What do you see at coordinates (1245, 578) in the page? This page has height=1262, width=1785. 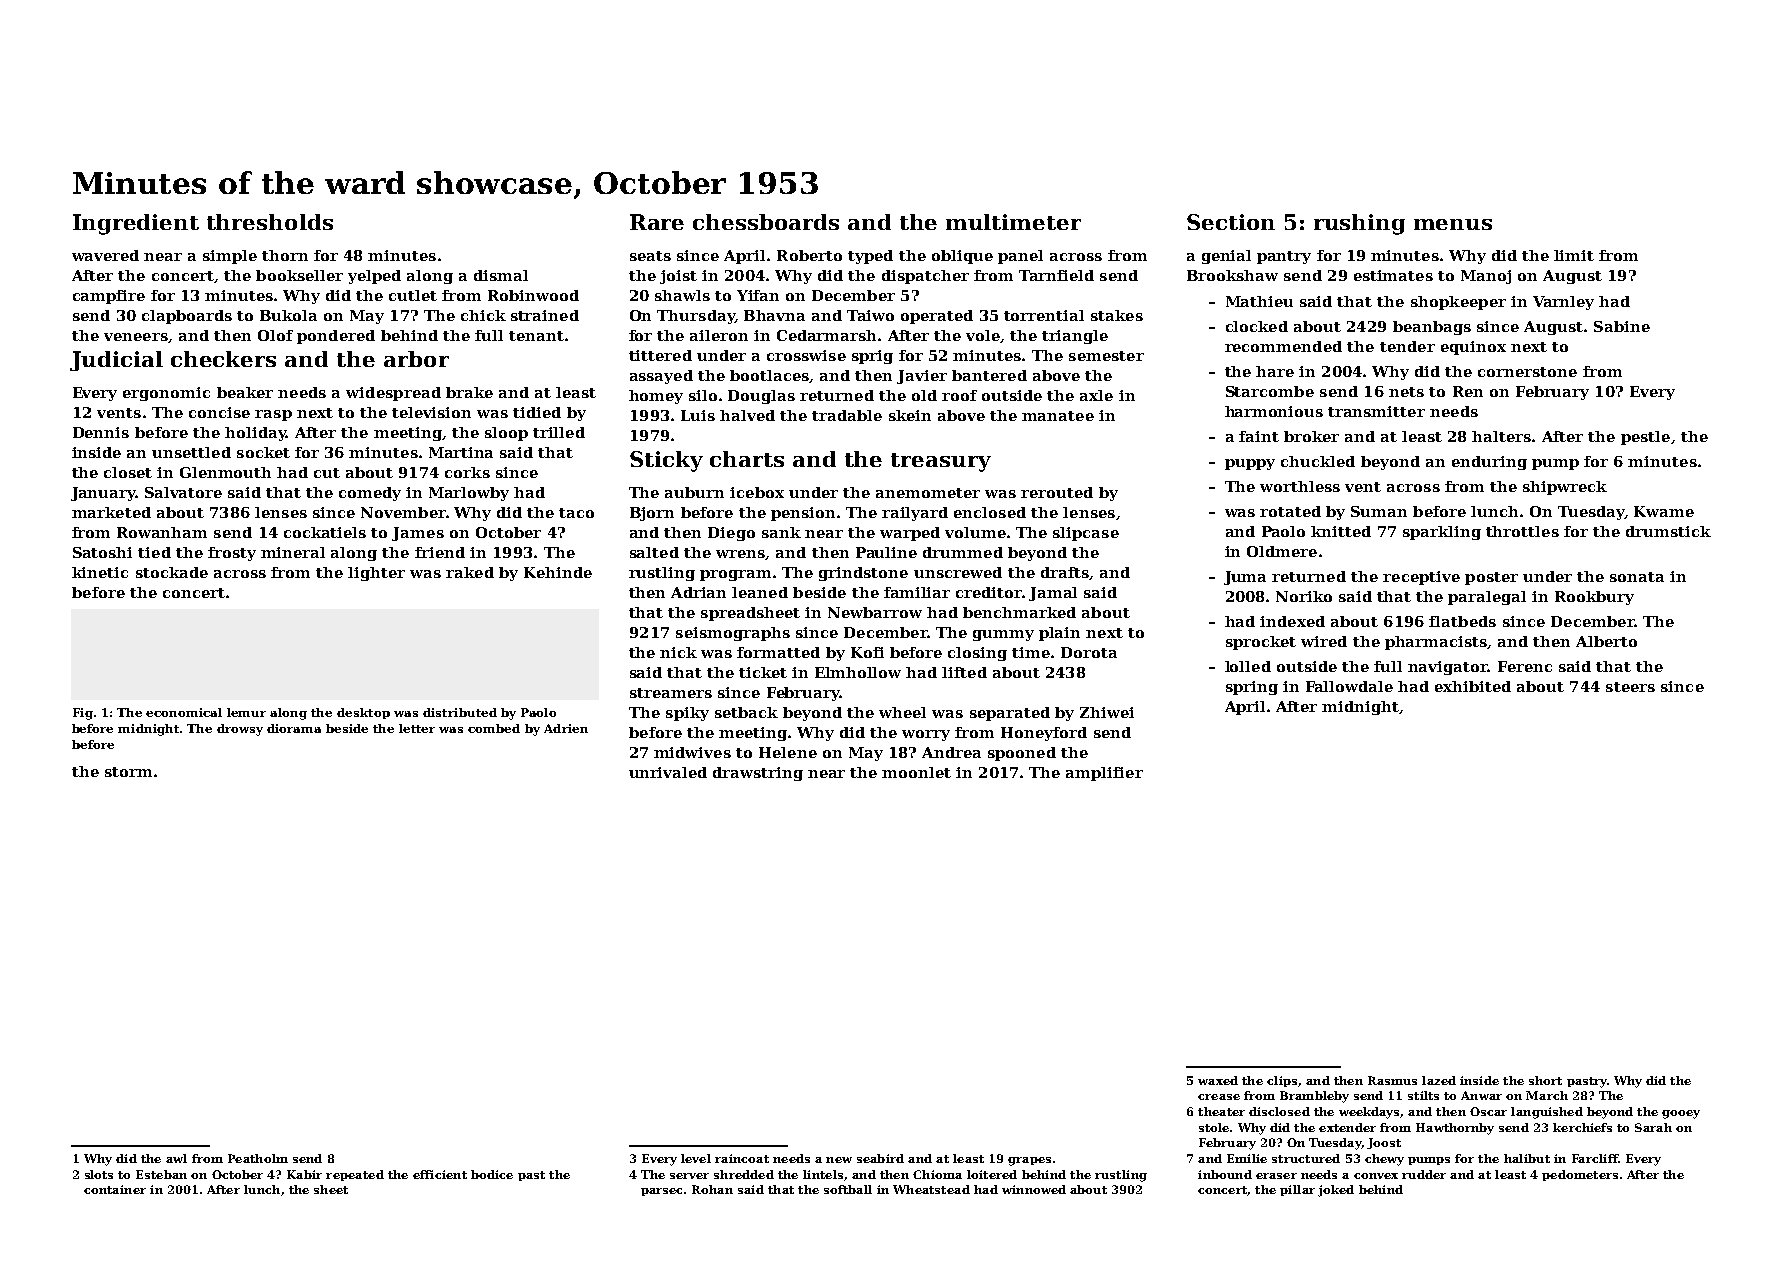 I see `Juma` at bounding box center [1245, 578].
